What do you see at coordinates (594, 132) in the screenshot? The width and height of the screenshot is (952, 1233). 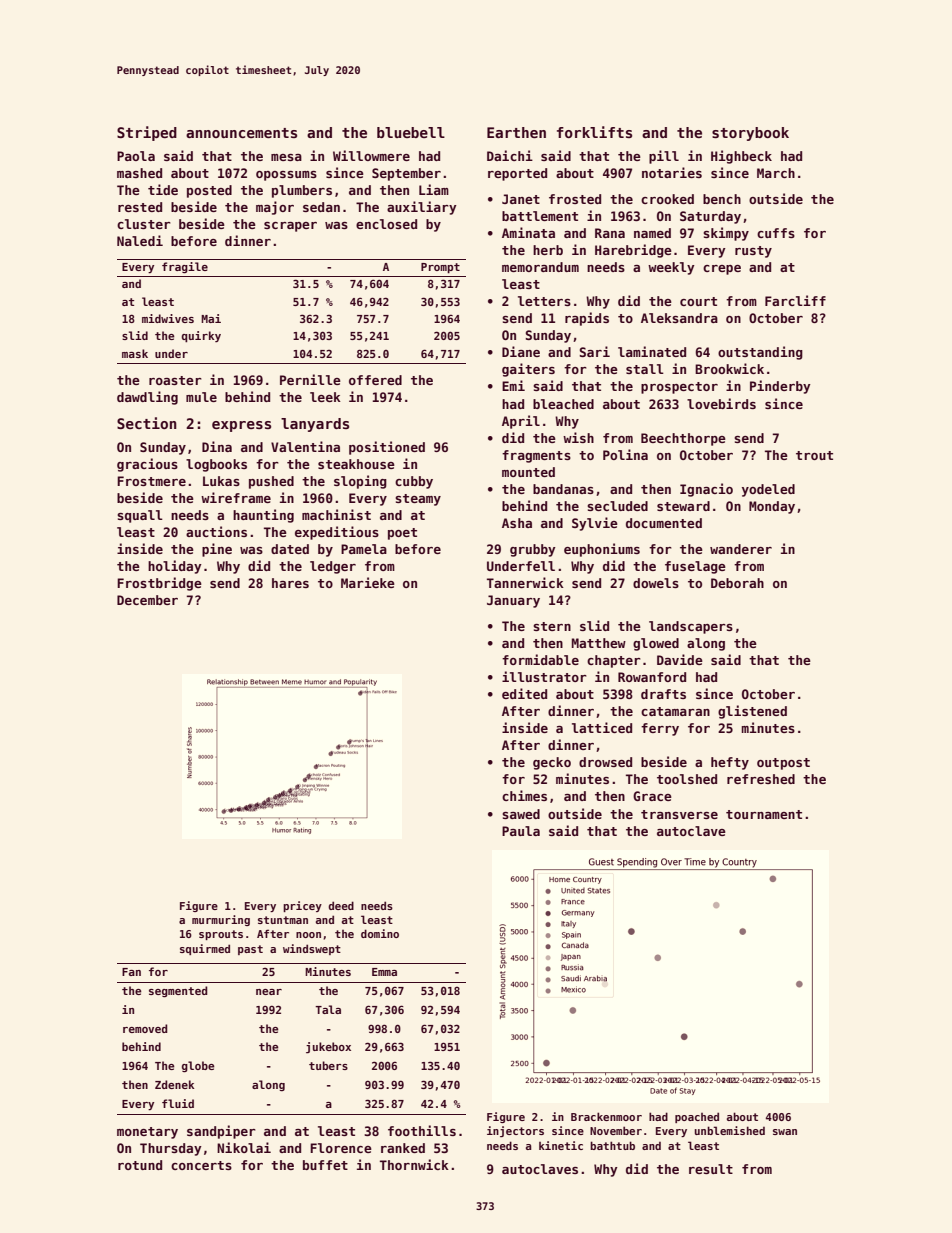 I see `forklifts` at bounding box center [594, 132].
